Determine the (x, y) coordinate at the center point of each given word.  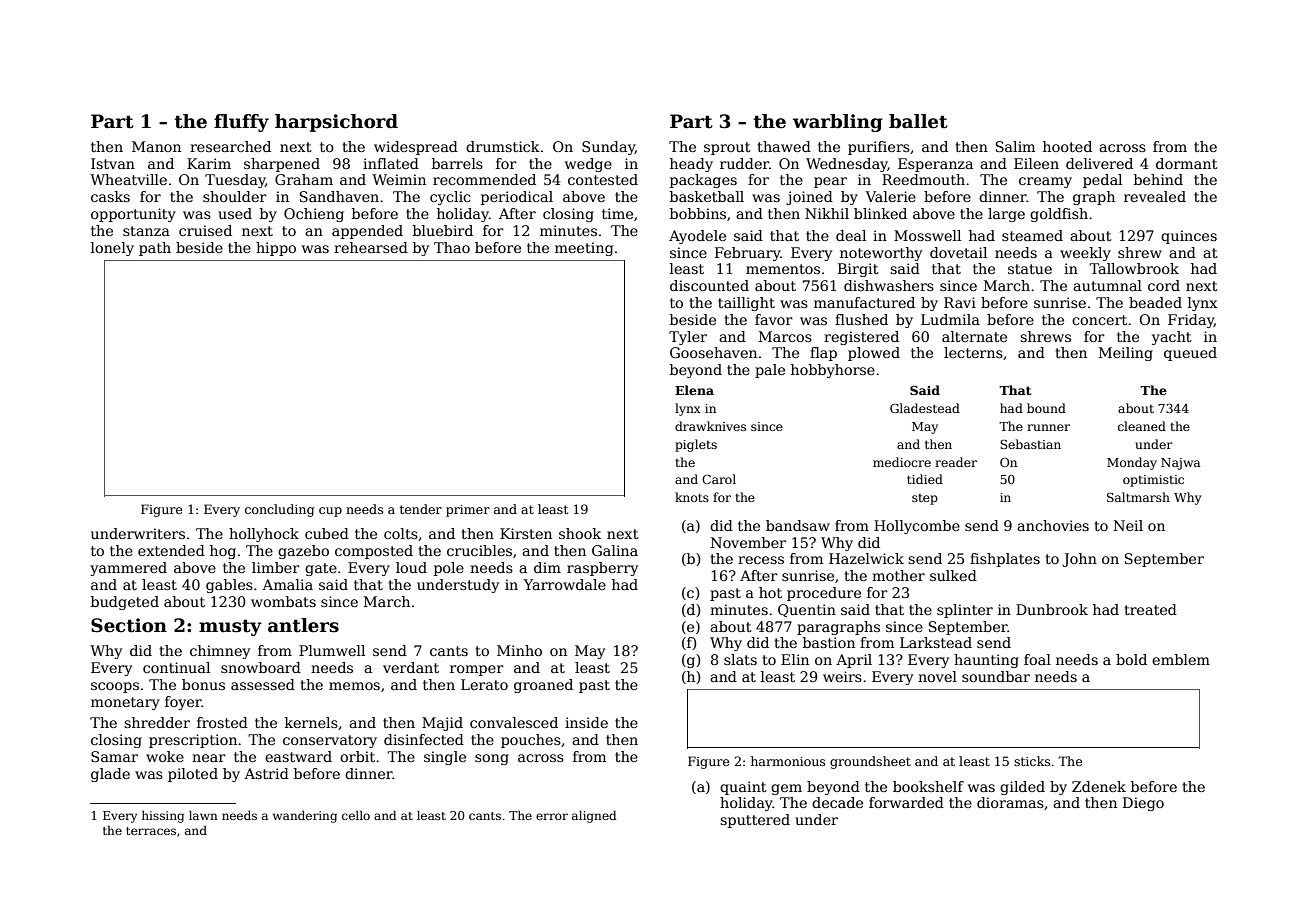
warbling (838, 123)
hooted (1067, 146)
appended (367, 232)
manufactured (864, 302)
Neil (1128, 525)
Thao (452, 247)
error (552, 816)
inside (586, 722)
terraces (151, 831)
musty (230, 627)
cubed (327, 533)
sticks (1032, 761)
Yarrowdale (564, 584)
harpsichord (336, 123)
